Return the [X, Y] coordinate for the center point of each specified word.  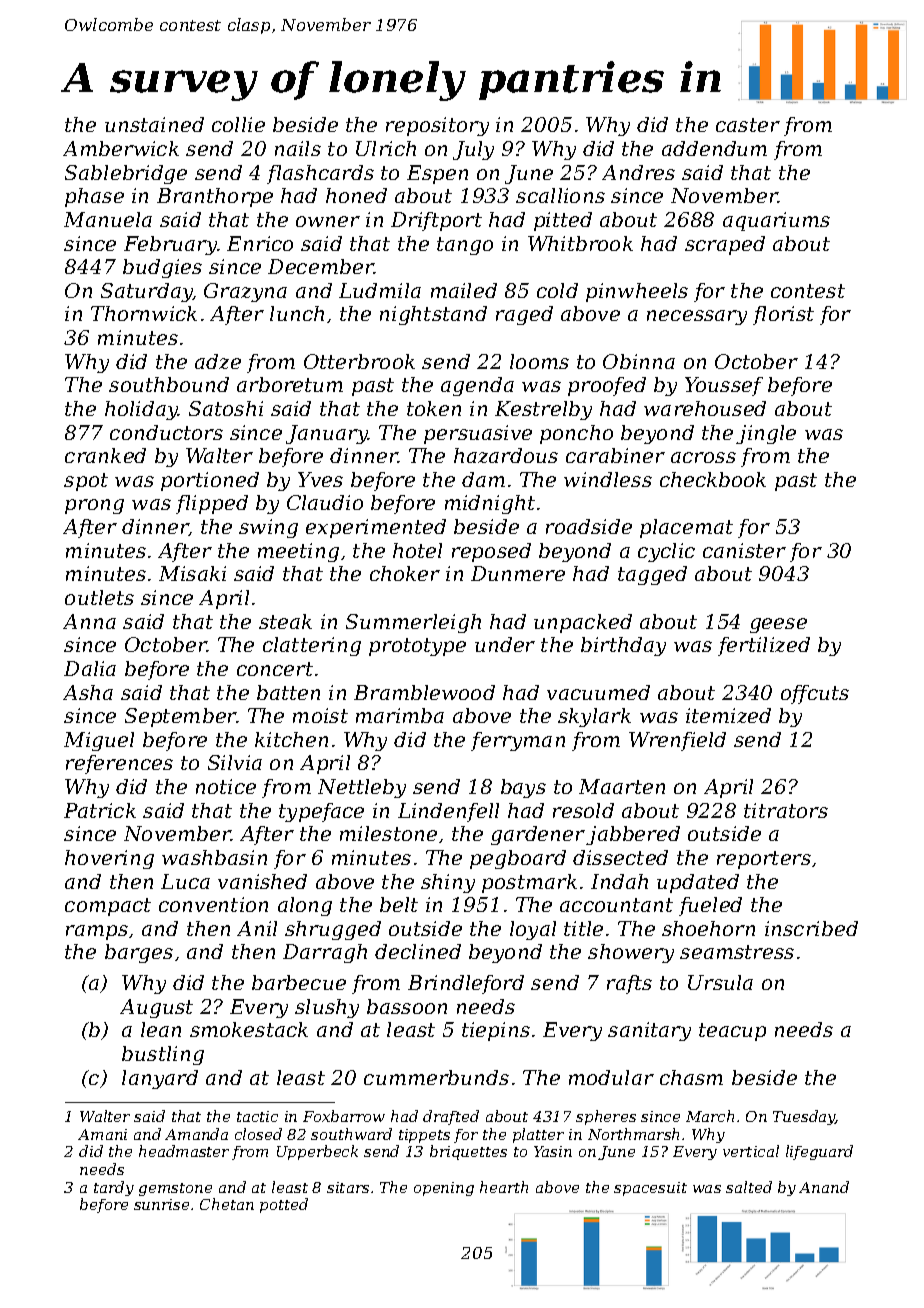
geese [778, 625]
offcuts [815, 694]
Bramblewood [424, 692]
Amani [102, 1134]
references [119, 764]
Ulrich [386, 148]
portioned [210, 481]
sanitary [649, 1031]
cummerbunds [436, 1077]
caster [748, 125]
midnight [490, 504]
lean [161, 1029]
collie [238, 124]
